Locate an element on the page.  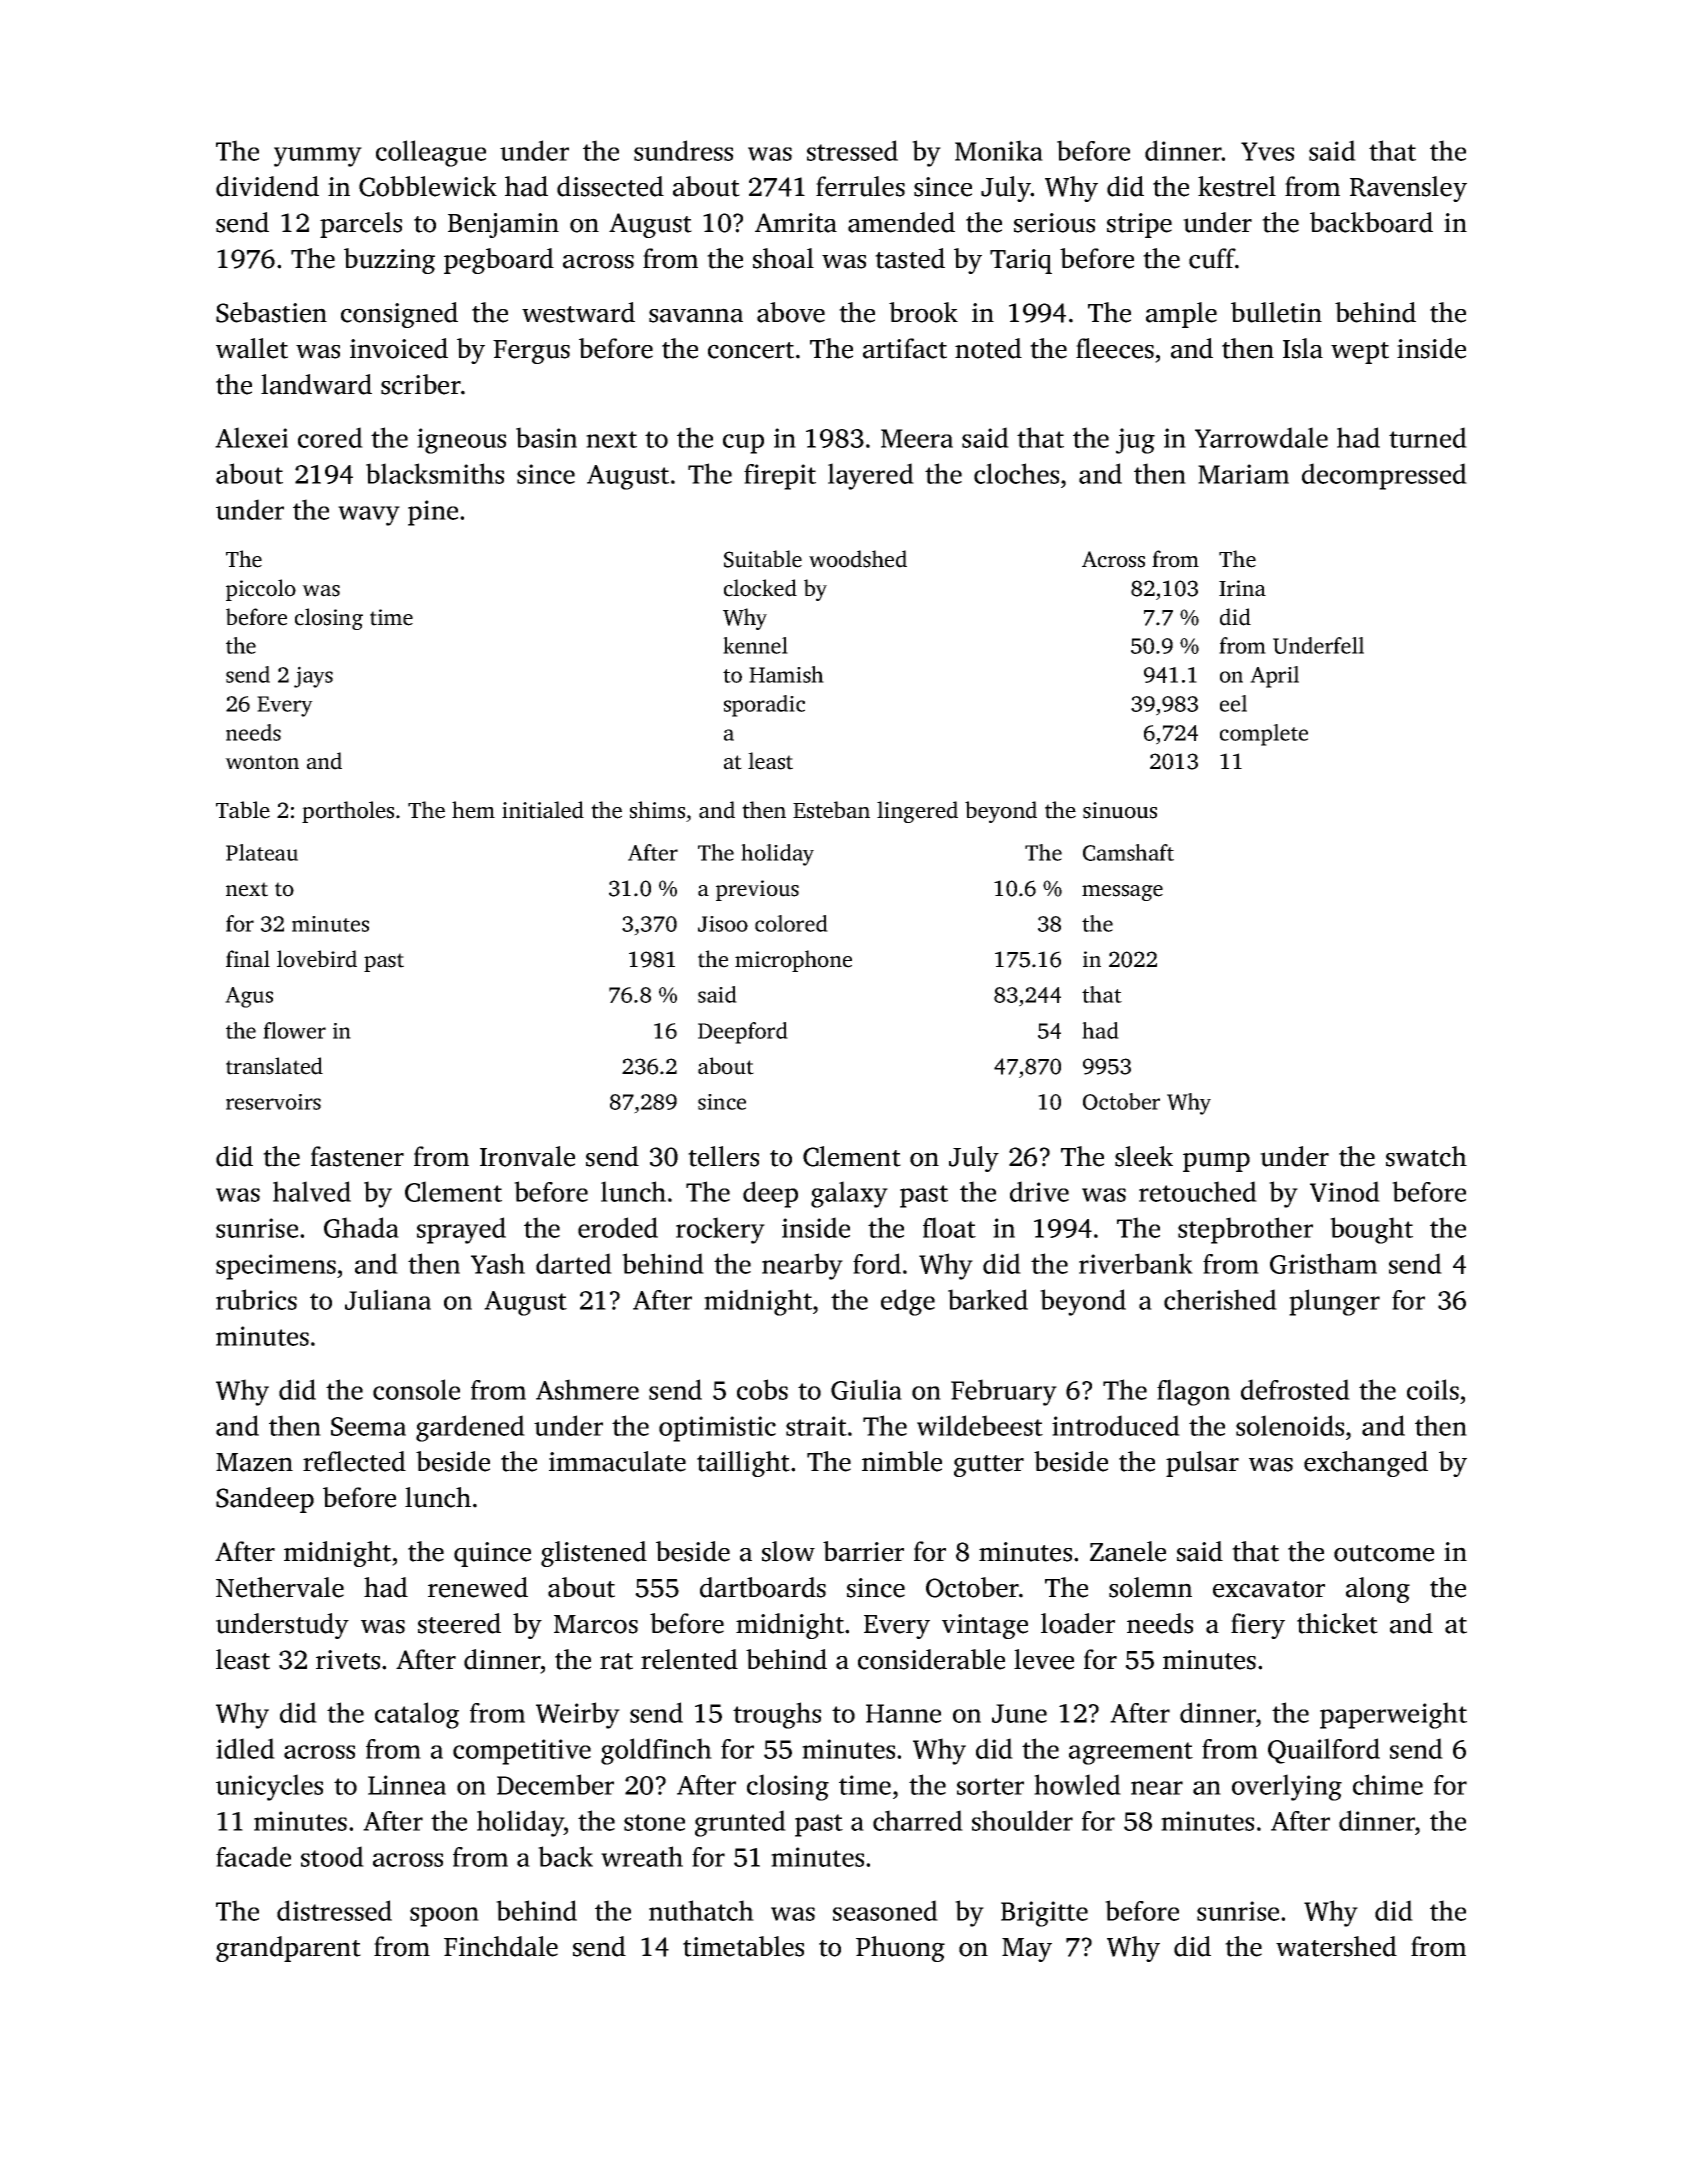
Nethervale is located at coordinates (280, 1587).
